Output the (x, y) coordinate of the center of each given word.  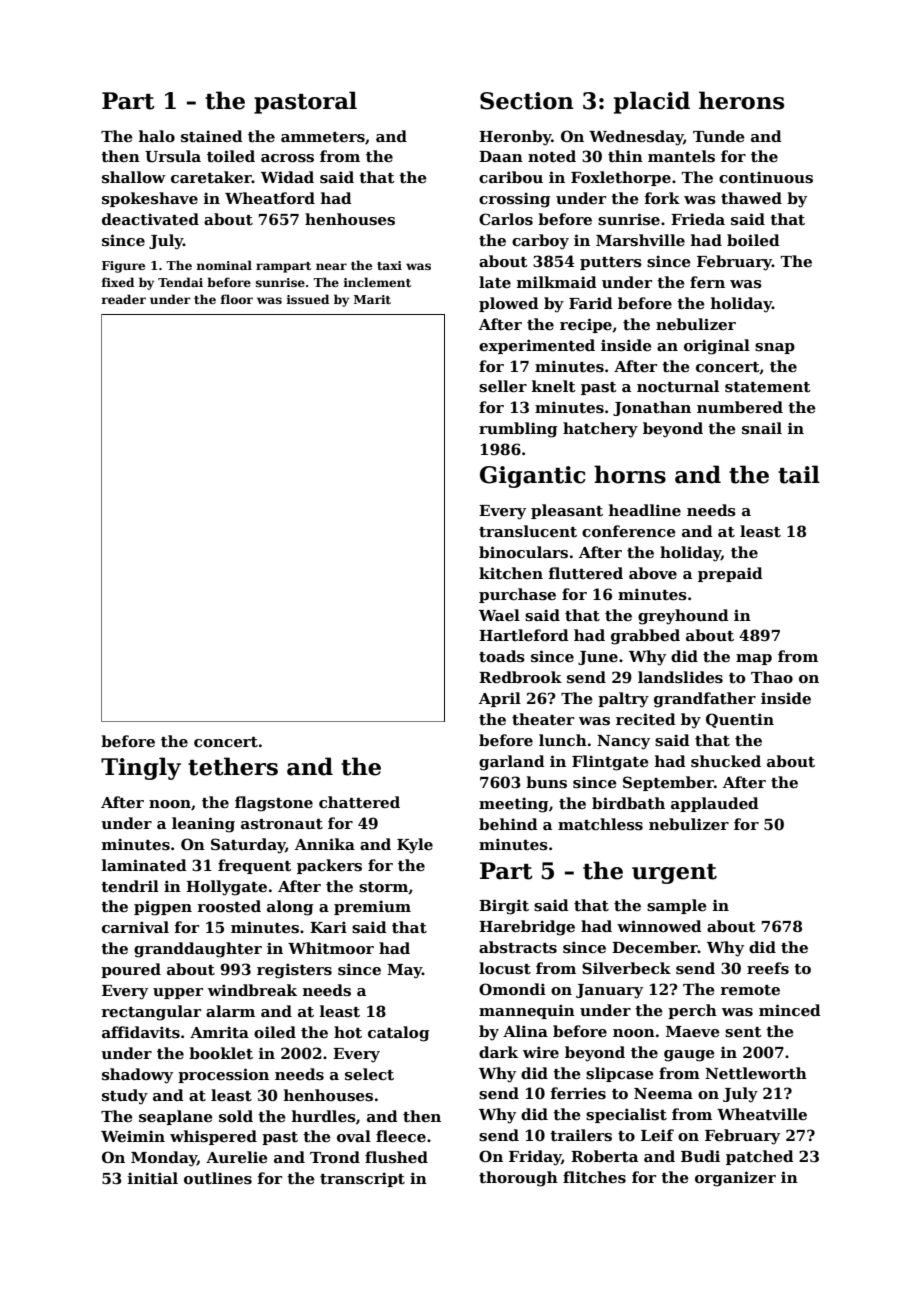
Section (527, 101)
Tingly (141, 768)
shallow (134, 177)
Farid (591, 303)
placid (652, 102)
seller (503, 386)
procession (223, 1075)
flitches (594, 1177)
